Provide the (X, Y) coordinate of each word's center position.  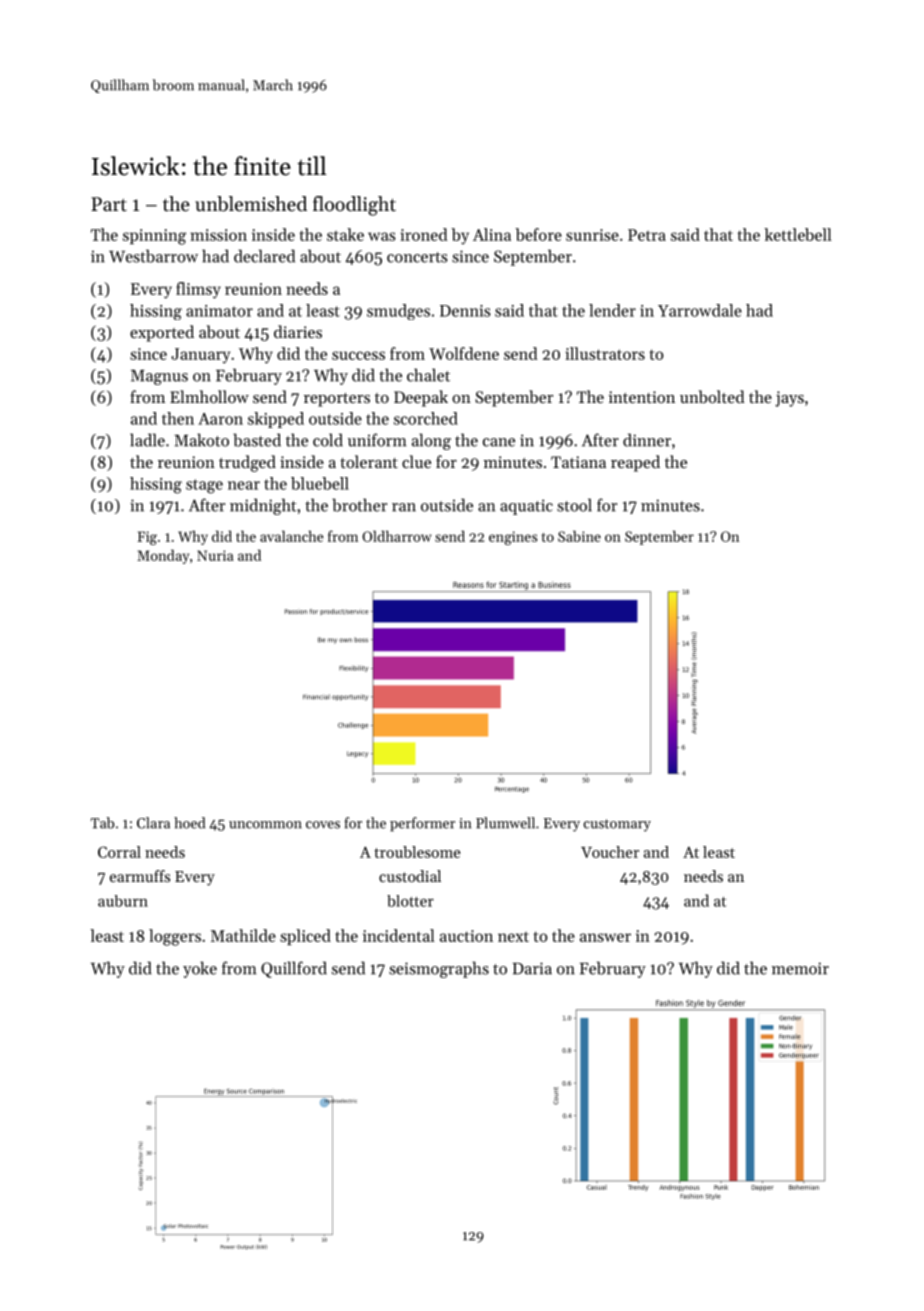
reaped (635, 463)
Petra (647, 235)
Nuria (215, 555)
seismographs (439, 969)
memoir (800, 968)
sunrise (592, 235)
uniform (377, 440)
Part (109, 204)
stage (204, 486)
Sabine (579, 536)
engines (513, 538)
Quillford (294, 969)
